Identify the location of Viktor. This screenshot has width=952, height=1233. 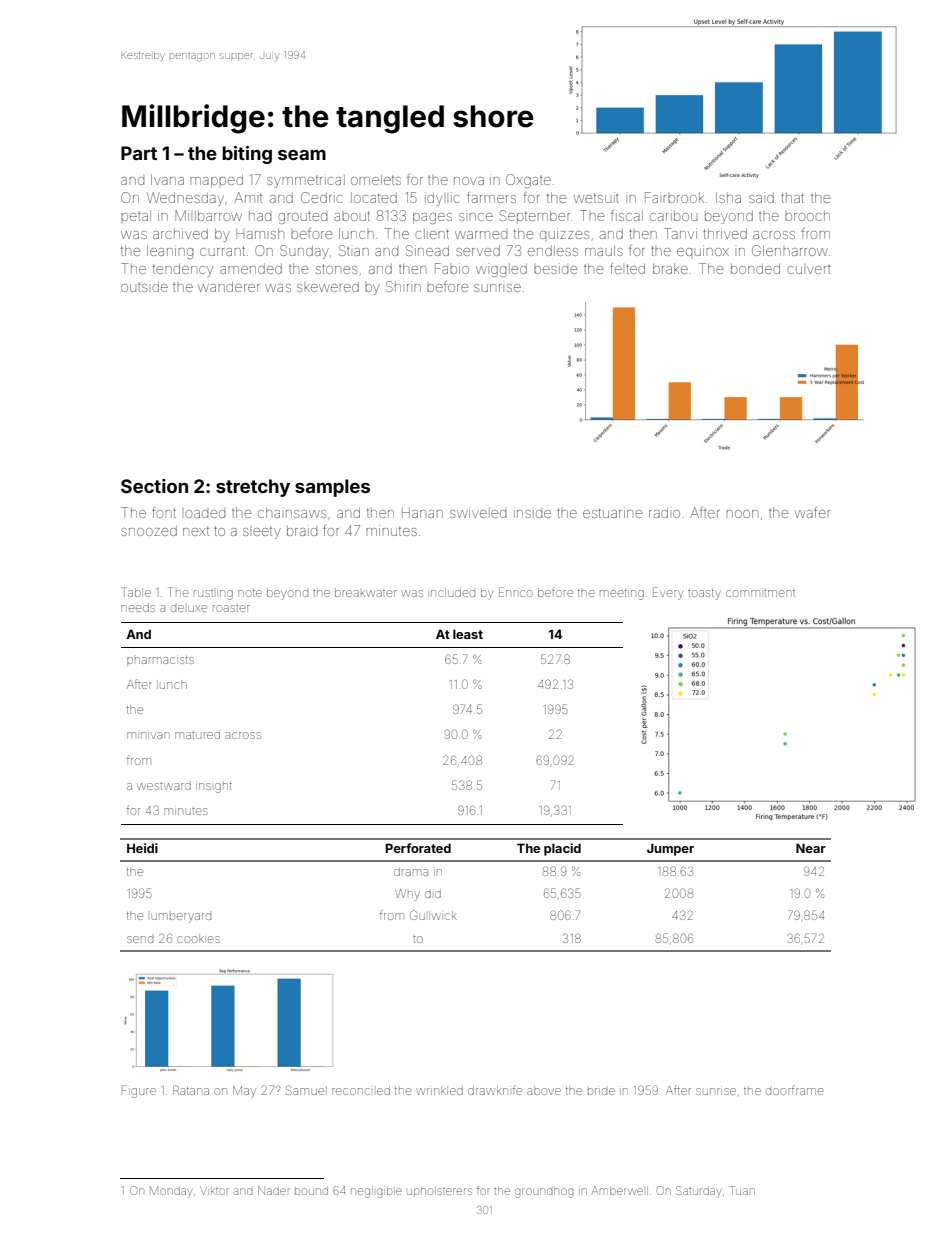
(214, 1191).
